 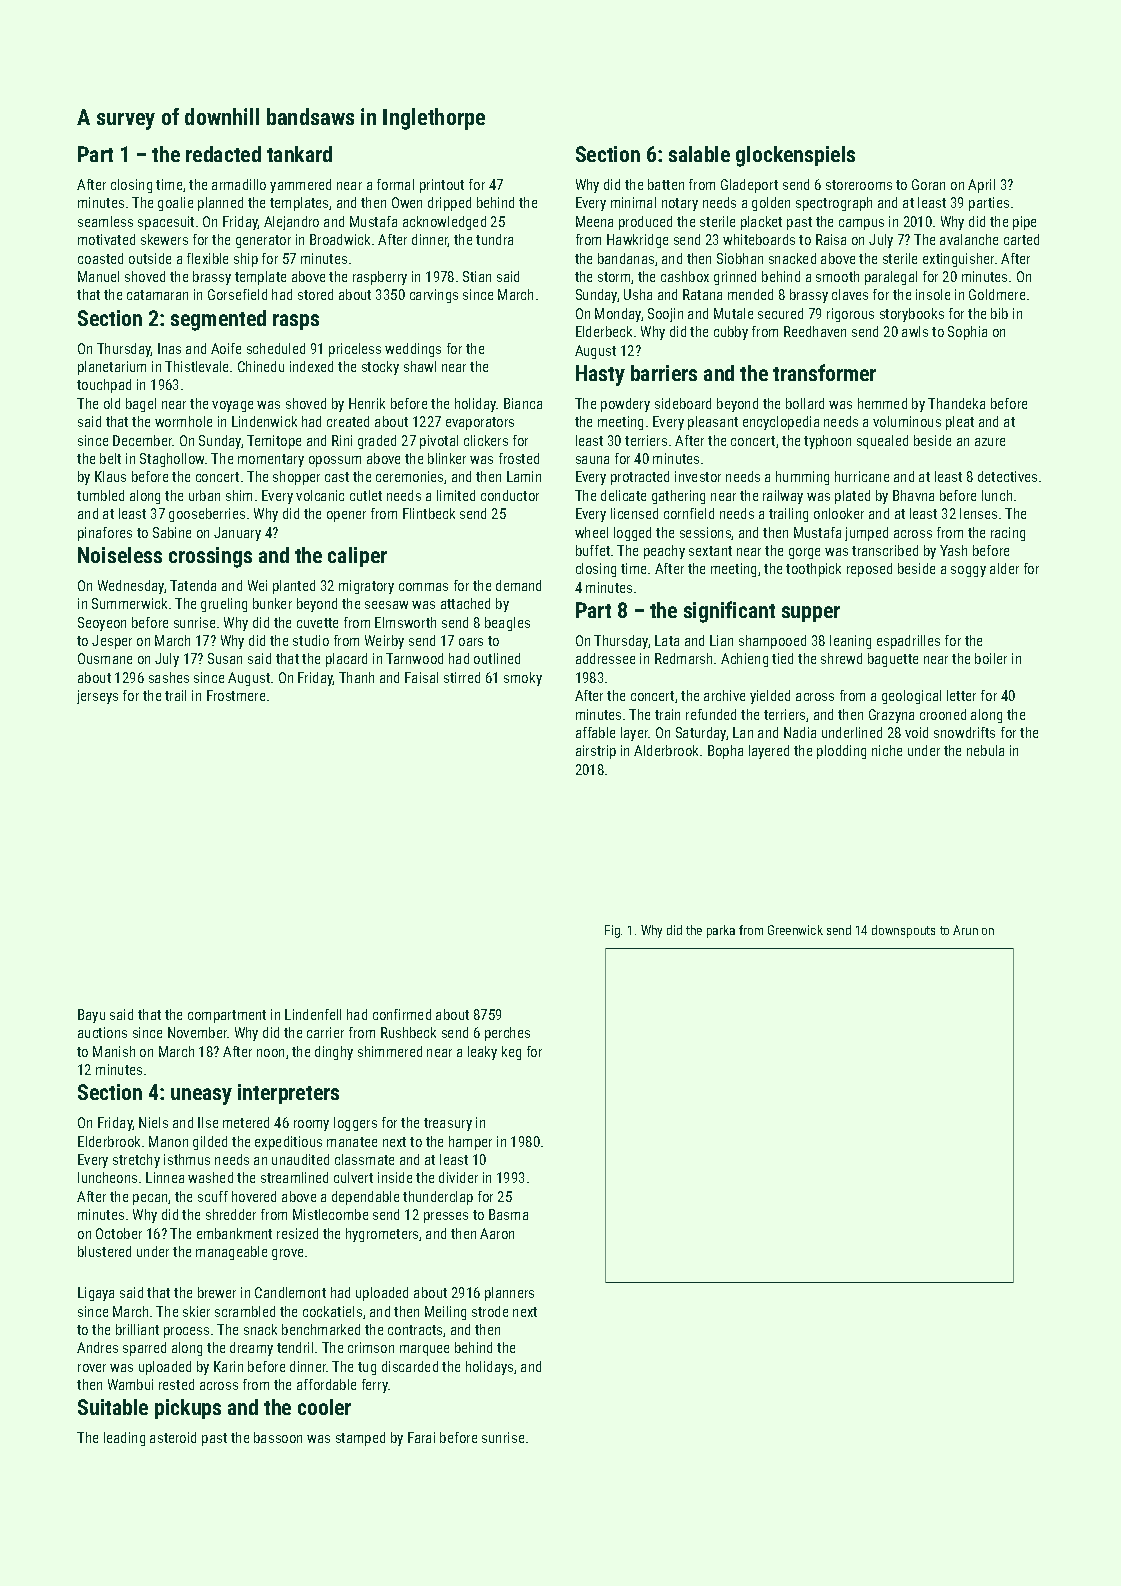 I want to click on peachy, so click(x=664, y=552).
